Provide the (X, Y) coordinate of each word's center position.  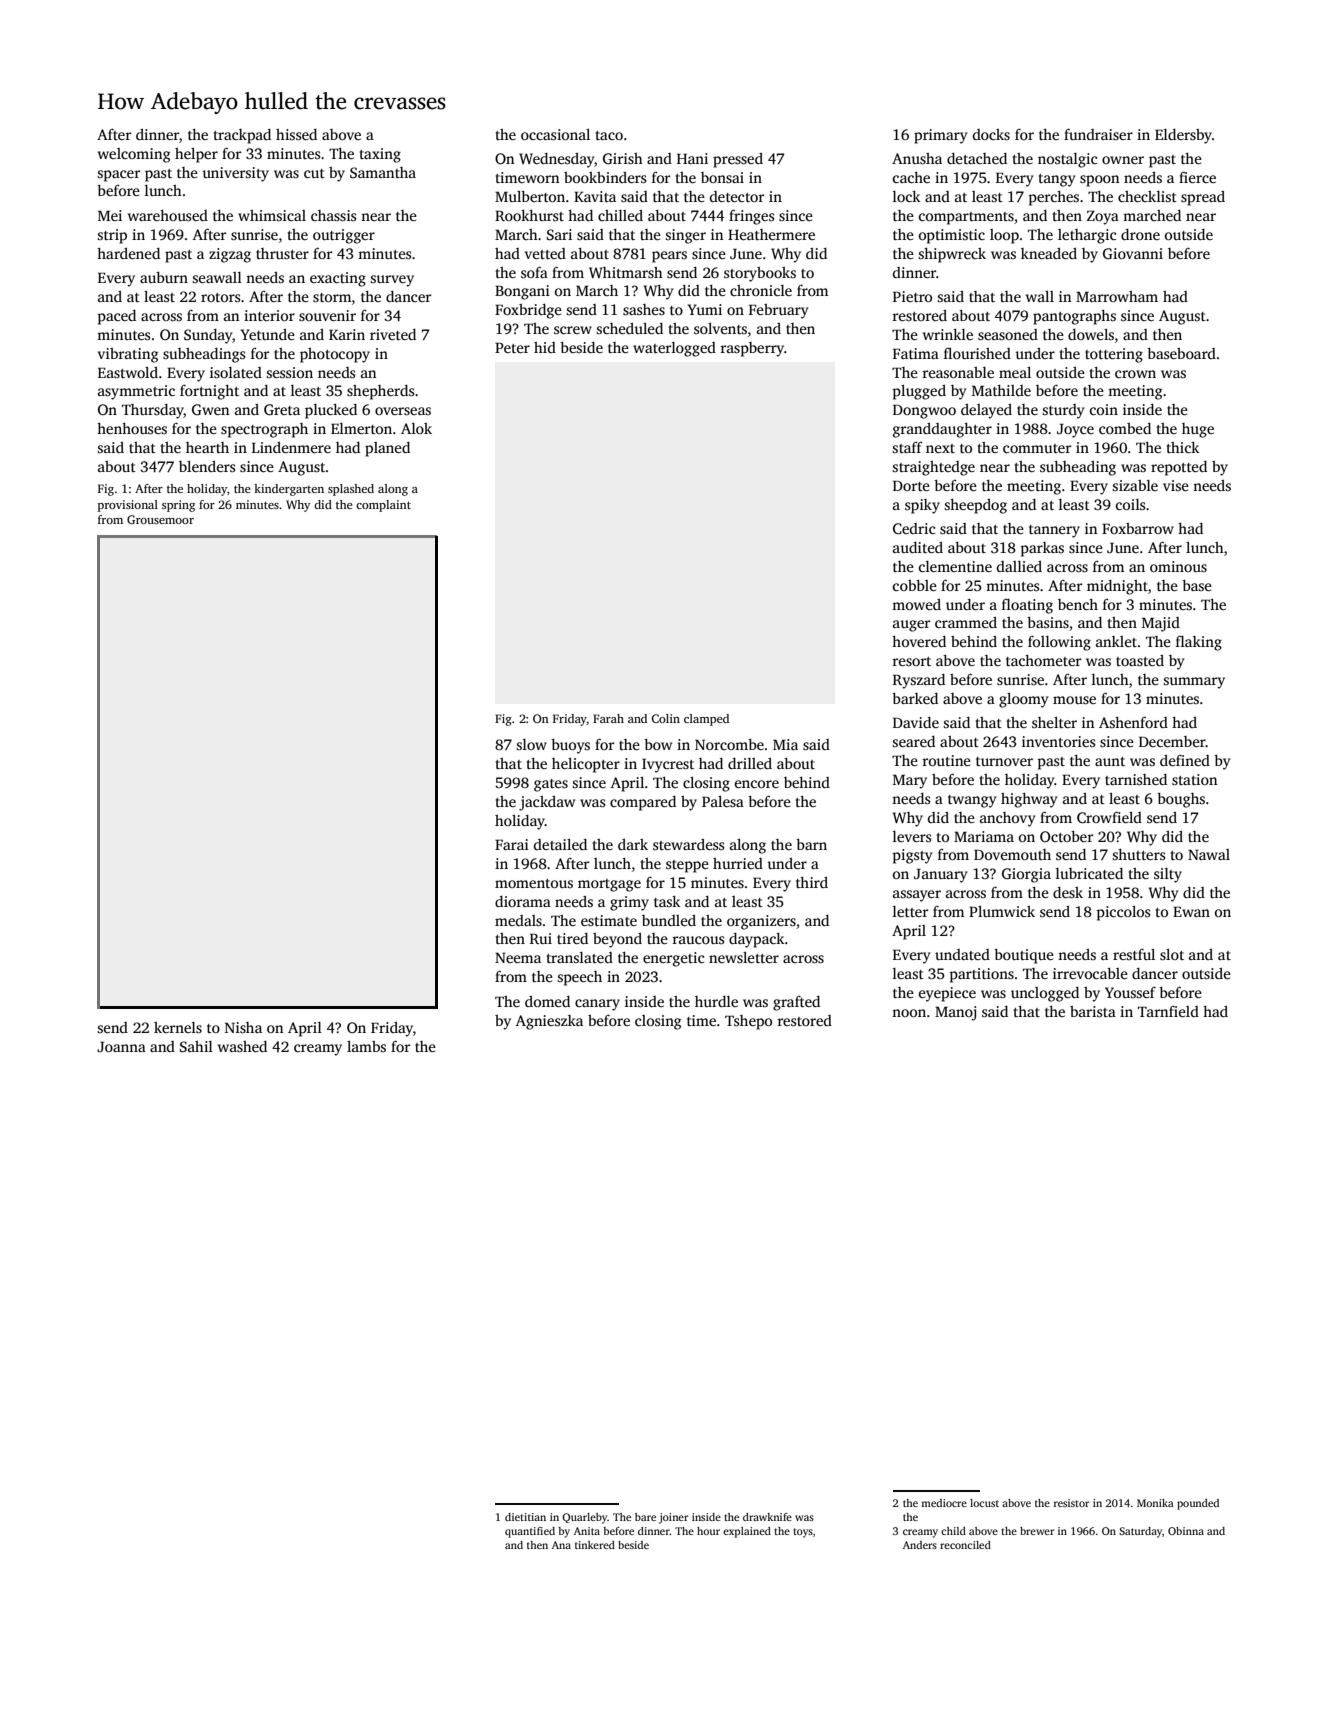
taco (609, 135)
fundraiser (1098, 134)
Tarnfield (1168, 1011)
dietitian (525, 1517)
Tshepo (748, 1022)
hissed (296, 134)
